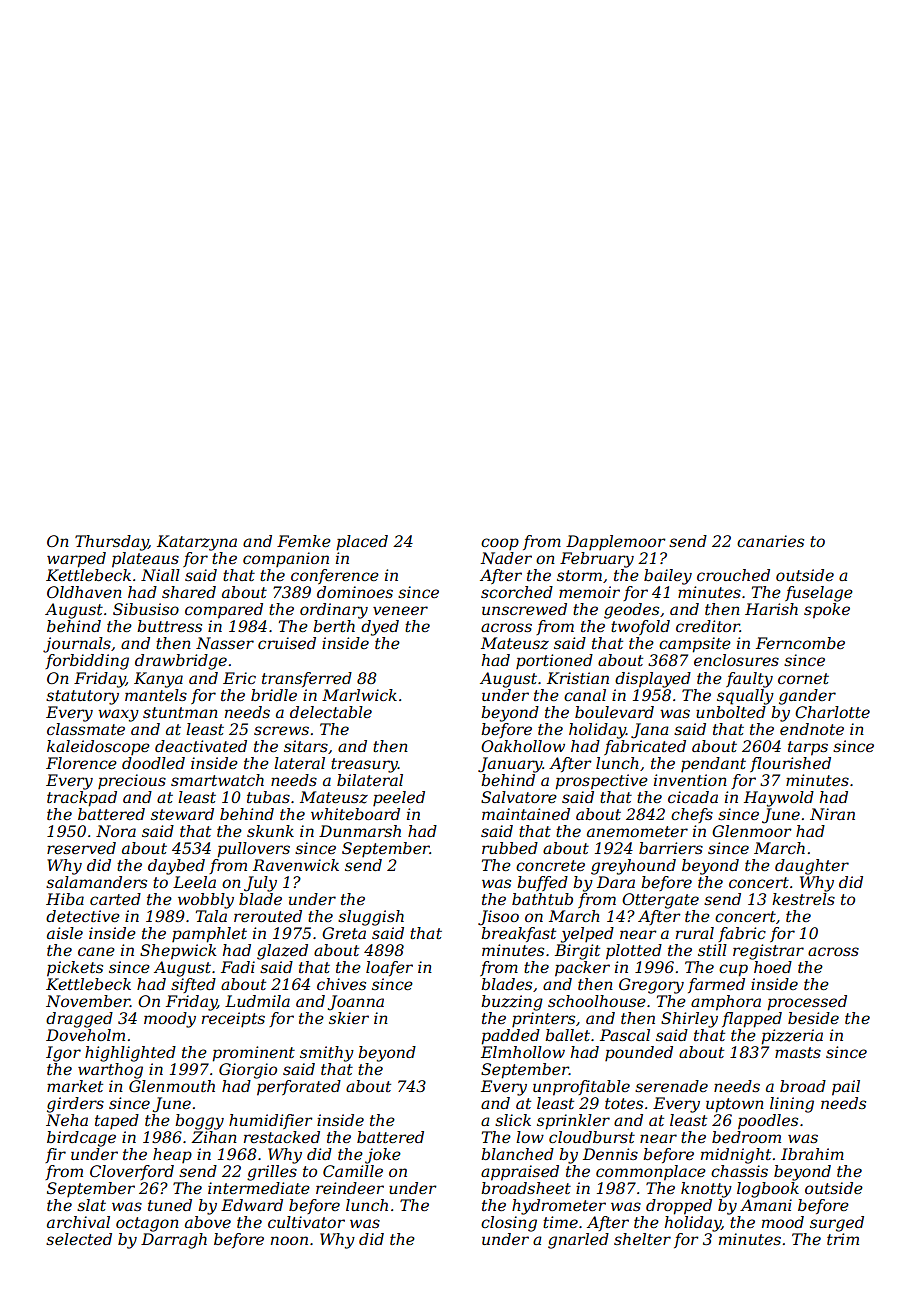 The height and width of the screenshot is (1314, 924). I want to click on Jisoo, so click(498, 918).
